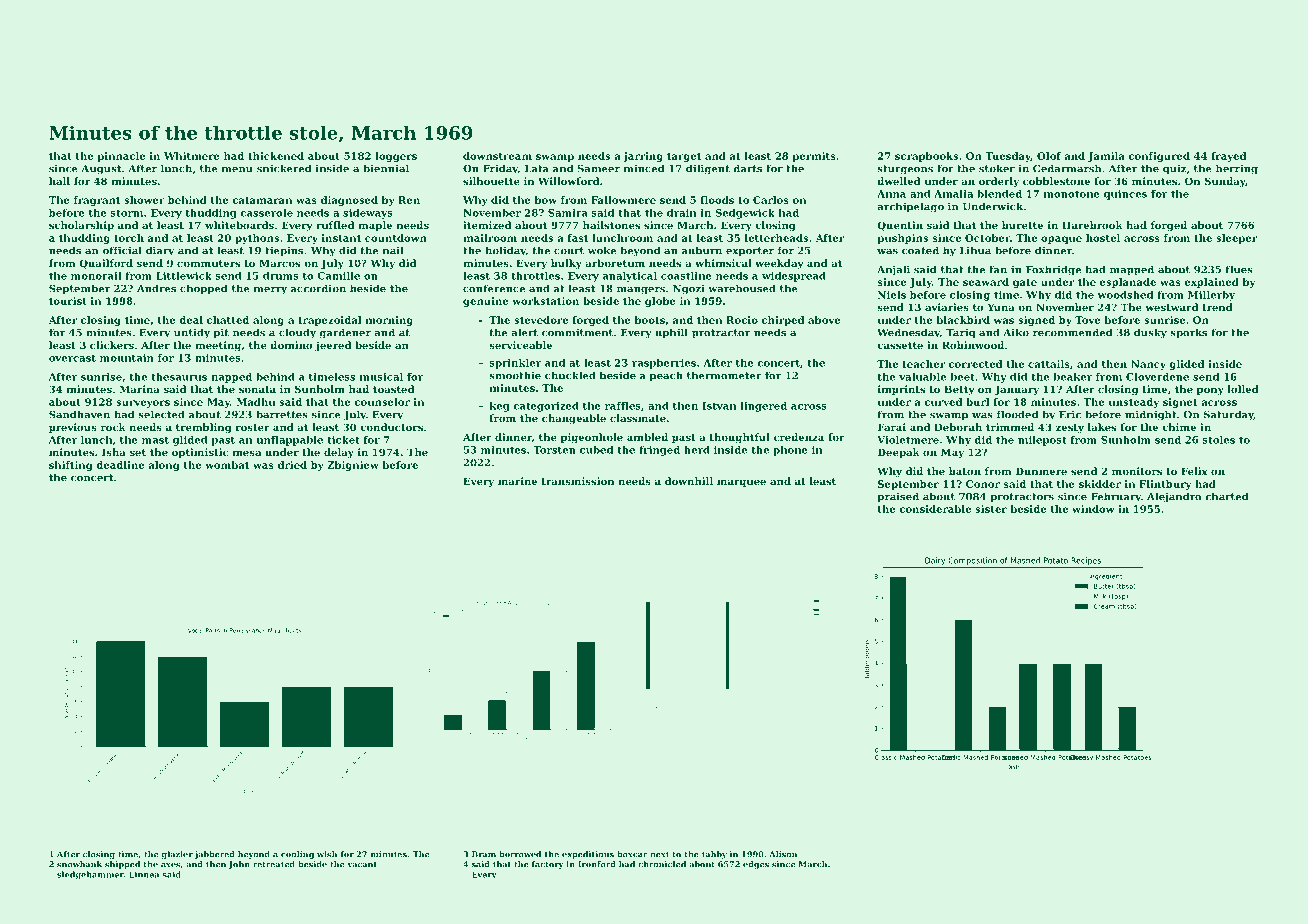  I want to click on diagnosed, so click(349, 201).
